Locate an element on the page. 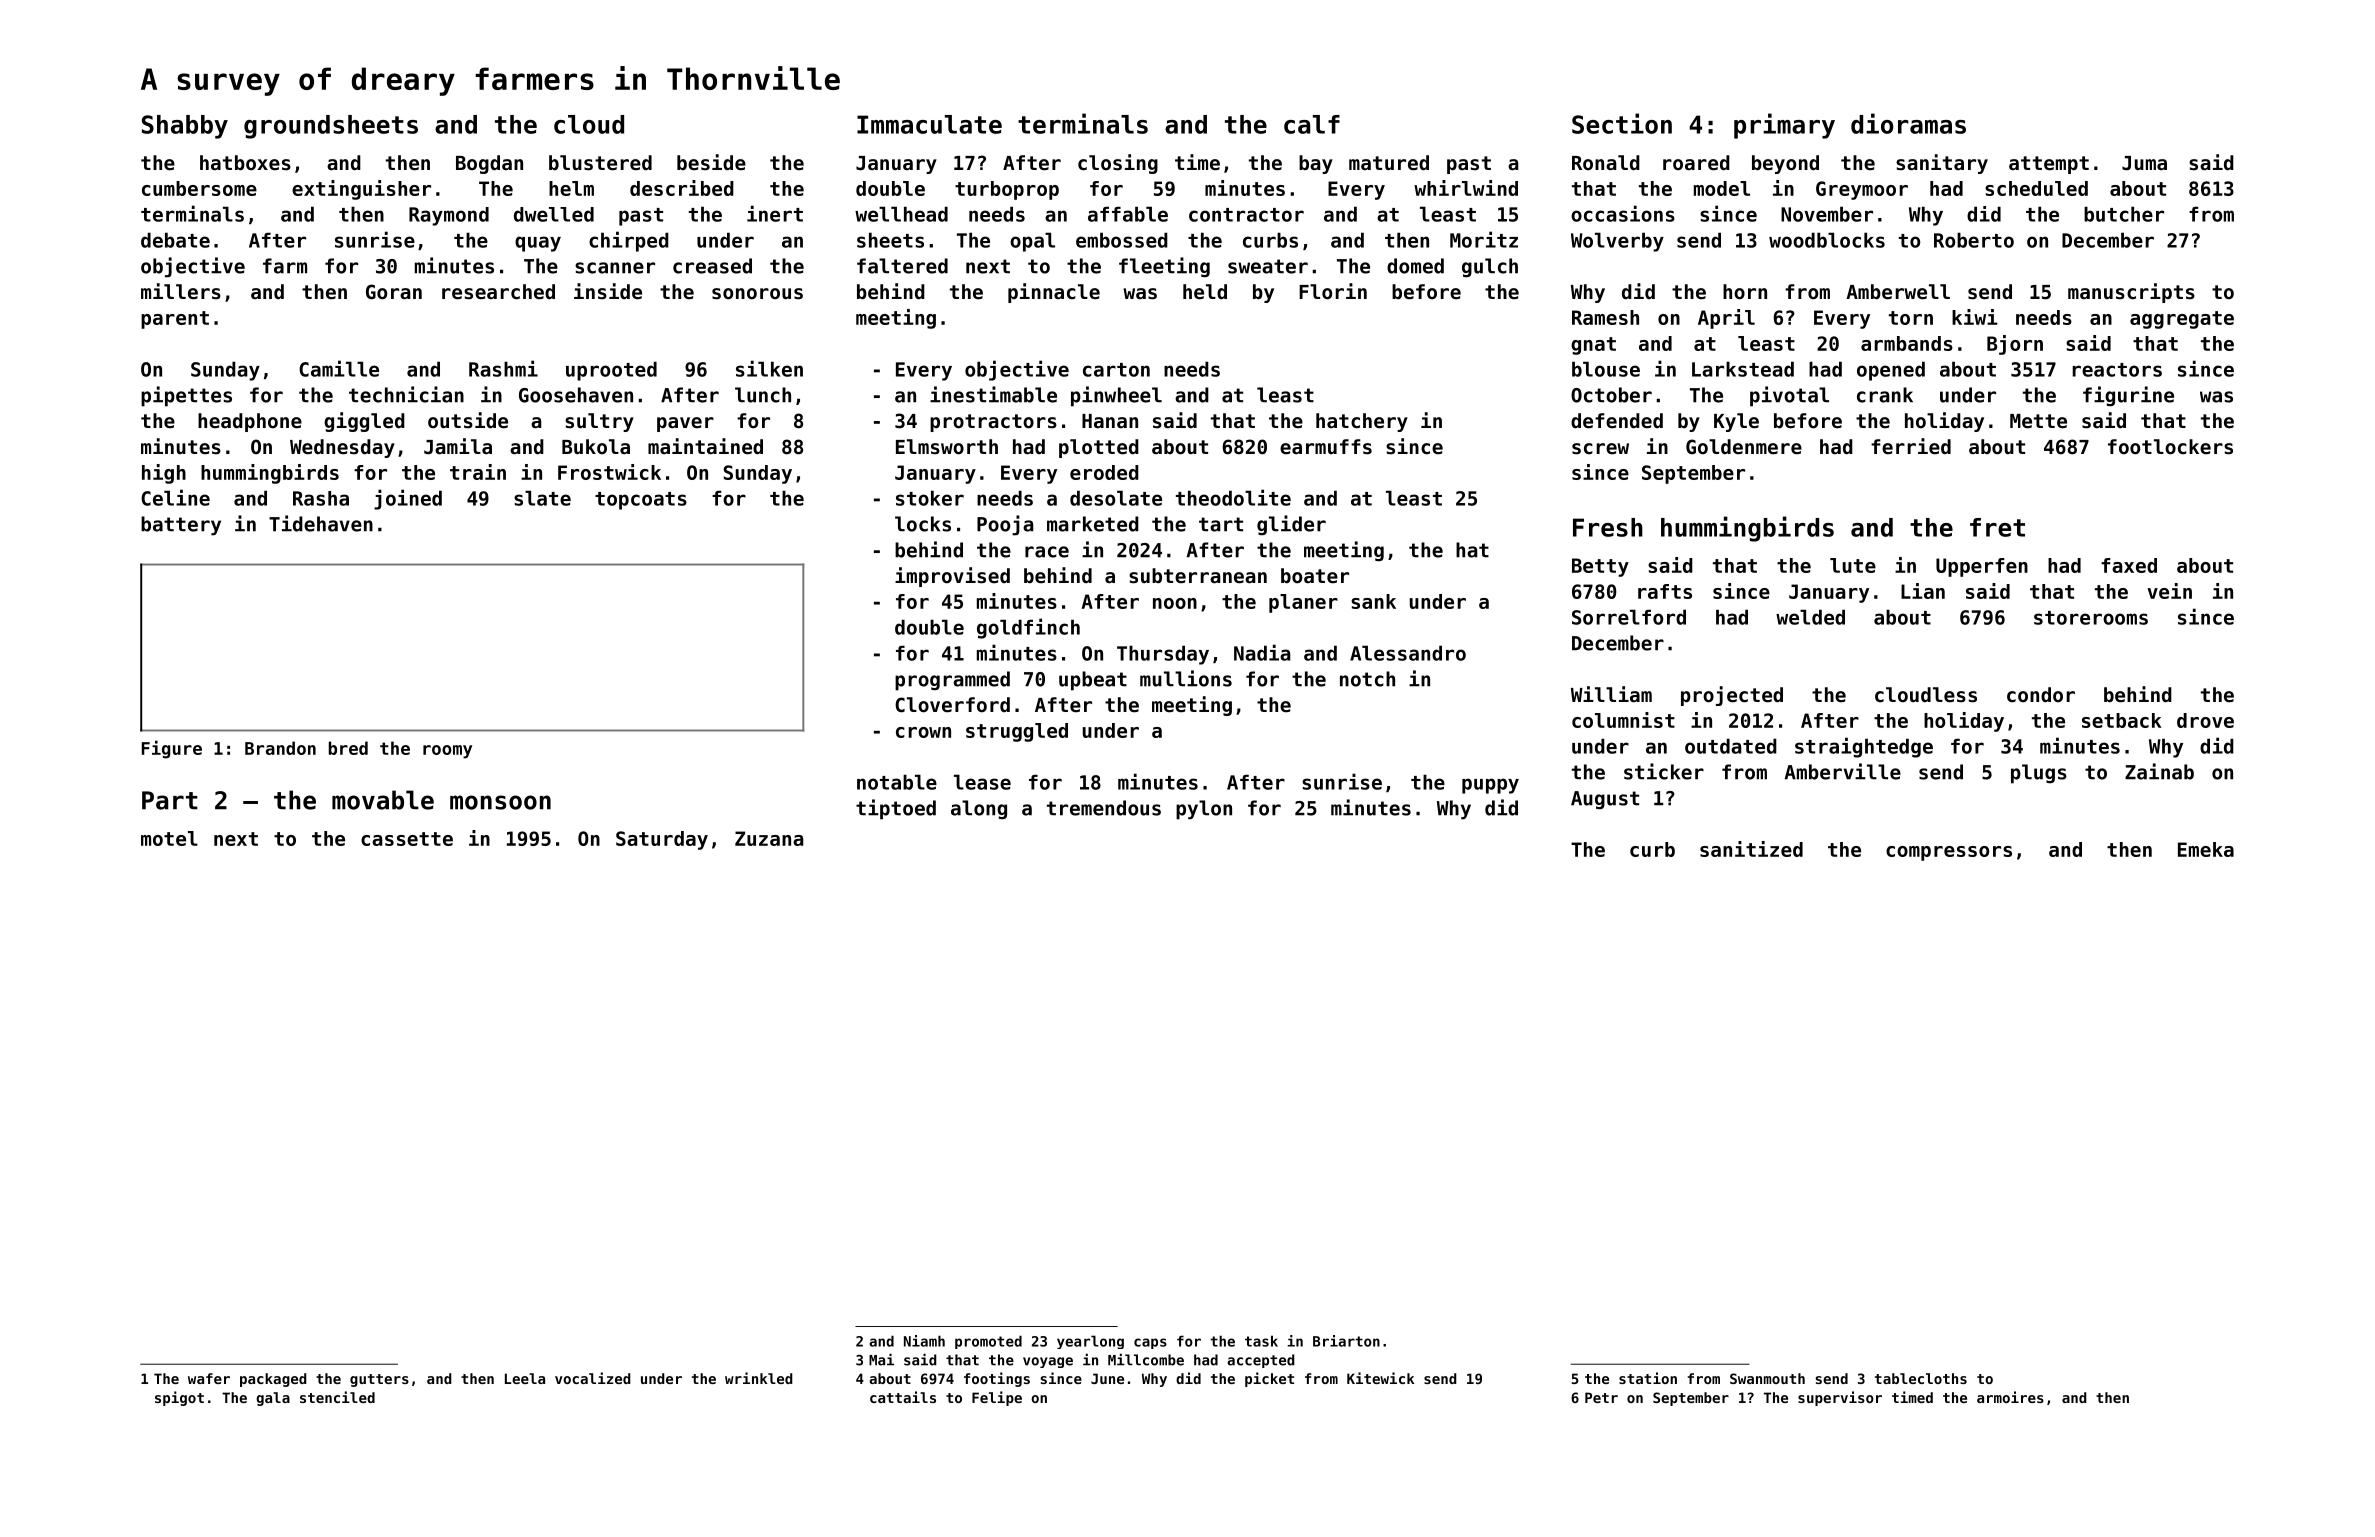  pylon is located at coordinates (1204, 810).
